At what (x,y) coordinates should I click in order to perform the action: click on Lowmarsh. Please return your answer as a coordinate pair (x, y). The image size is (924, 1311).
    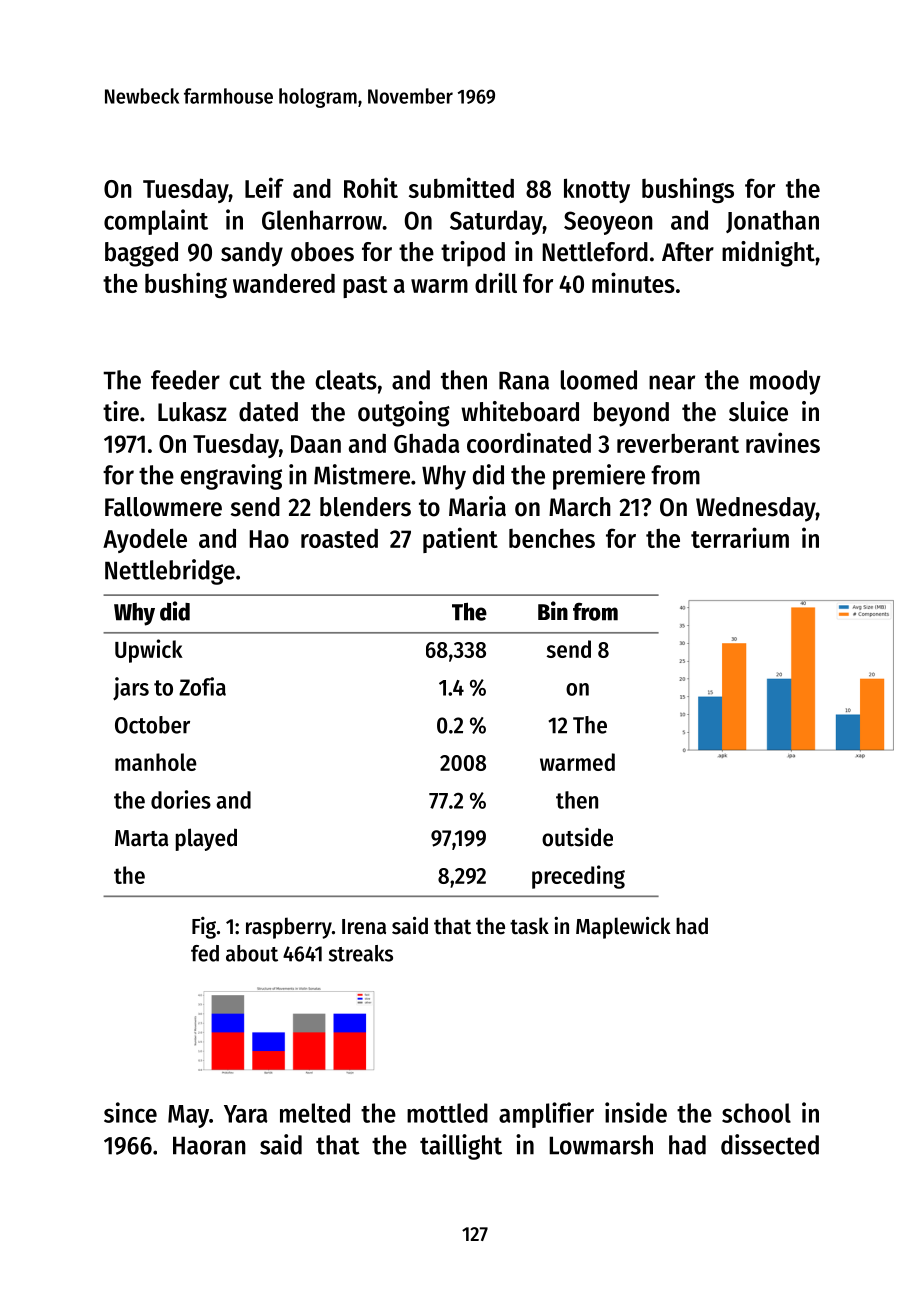
    Looking at the image, I should click on (601, 1145).
